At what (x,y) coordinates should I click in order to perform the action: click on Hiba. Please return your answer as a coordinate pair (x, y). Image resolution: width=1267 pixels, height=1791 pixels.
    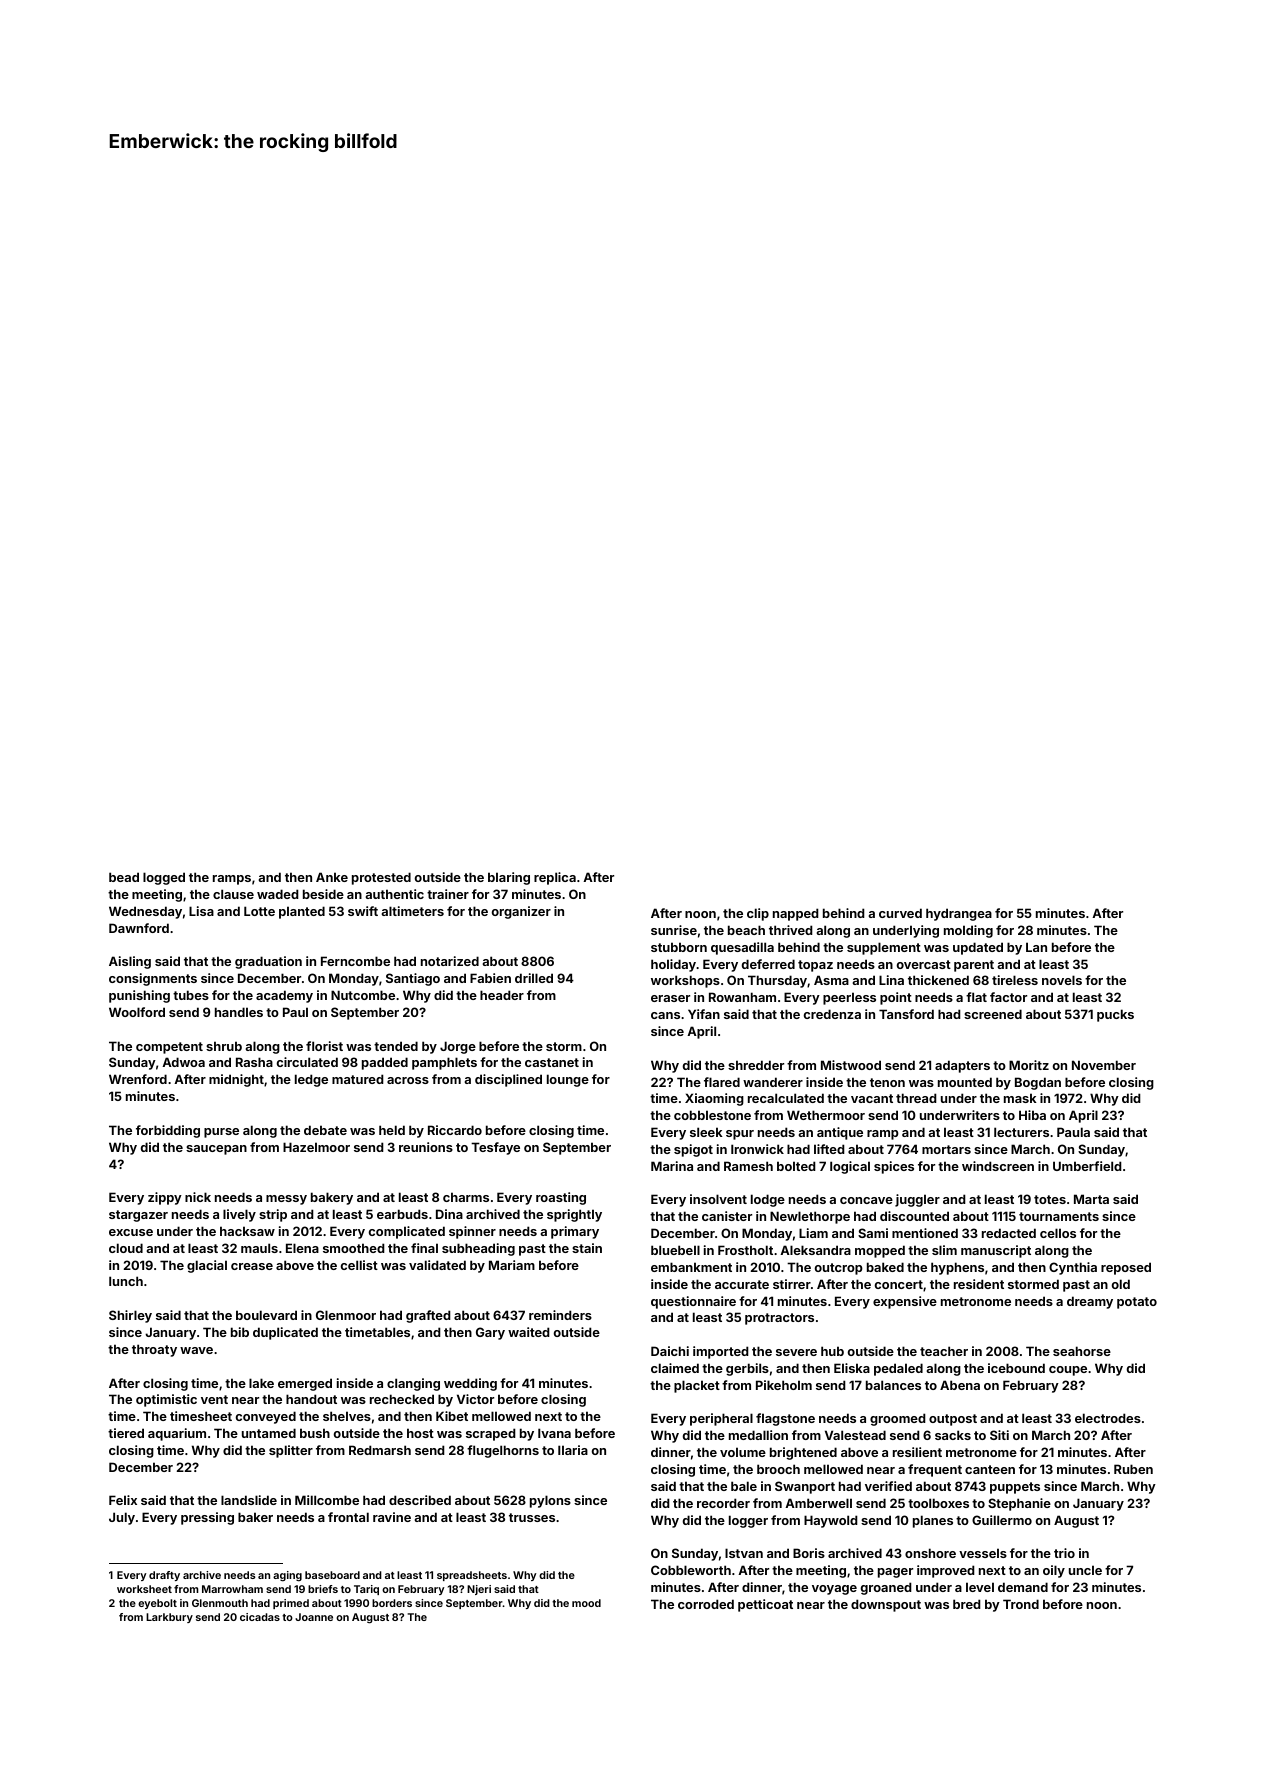
    Looking at the image, I should click on (1032, 1115).
